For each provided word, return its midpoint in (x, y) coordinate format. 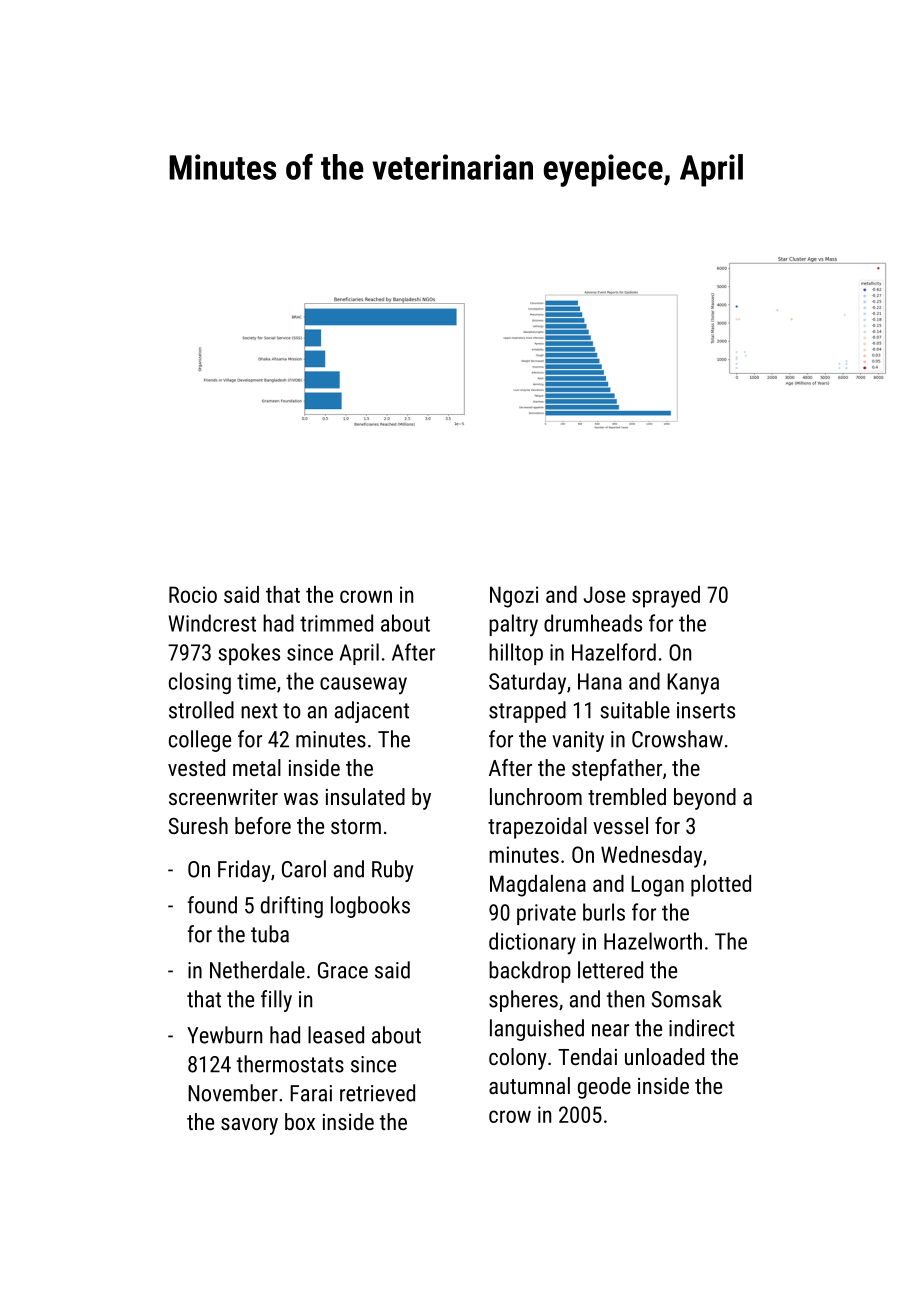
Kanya (693, 684)
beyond (705, 799)
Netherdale (257, 970)
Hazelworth (653, 941)
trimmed (336, 623)
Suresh (198, 825)
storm (356, 826)
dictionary (532, 943)
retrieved (377, 1093)
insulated (365, 796)
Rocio (193, 594)
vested (196, 767)
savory (249, 1126)
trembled (627, 796)
